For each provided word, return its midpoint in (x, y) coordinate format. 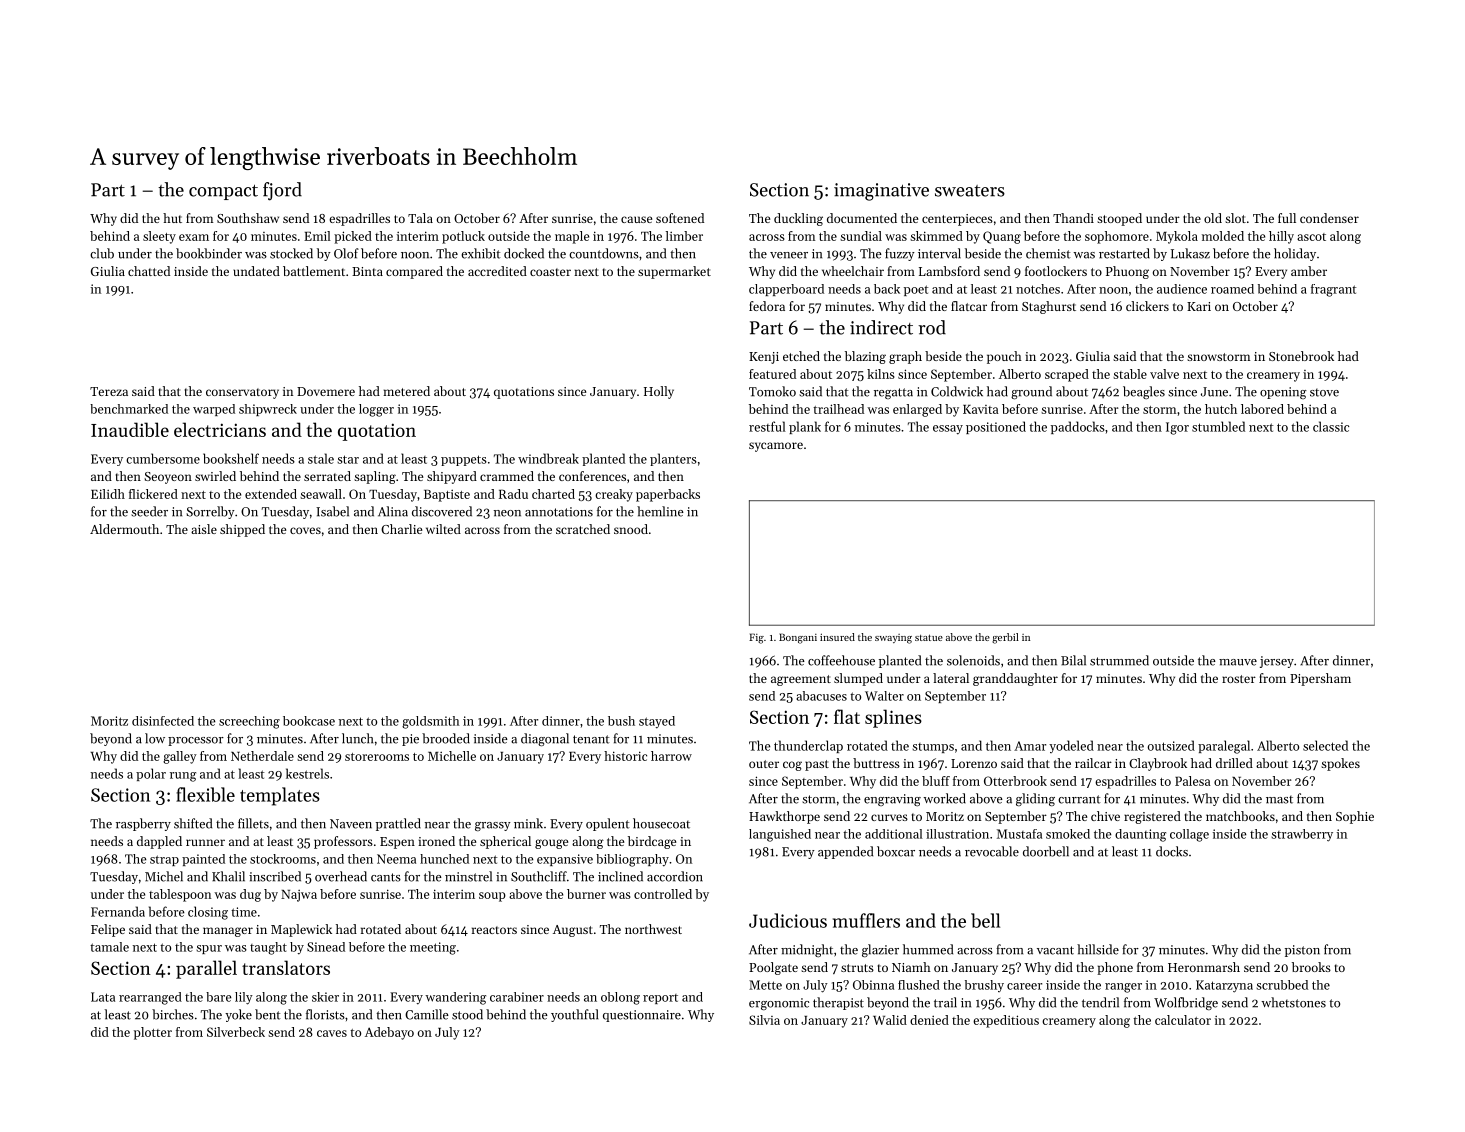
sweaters (970, 191)
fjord (282, 191)
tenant (591, 739)
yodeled (1071, 746)
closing (208, 913)
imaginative (881, 192)
